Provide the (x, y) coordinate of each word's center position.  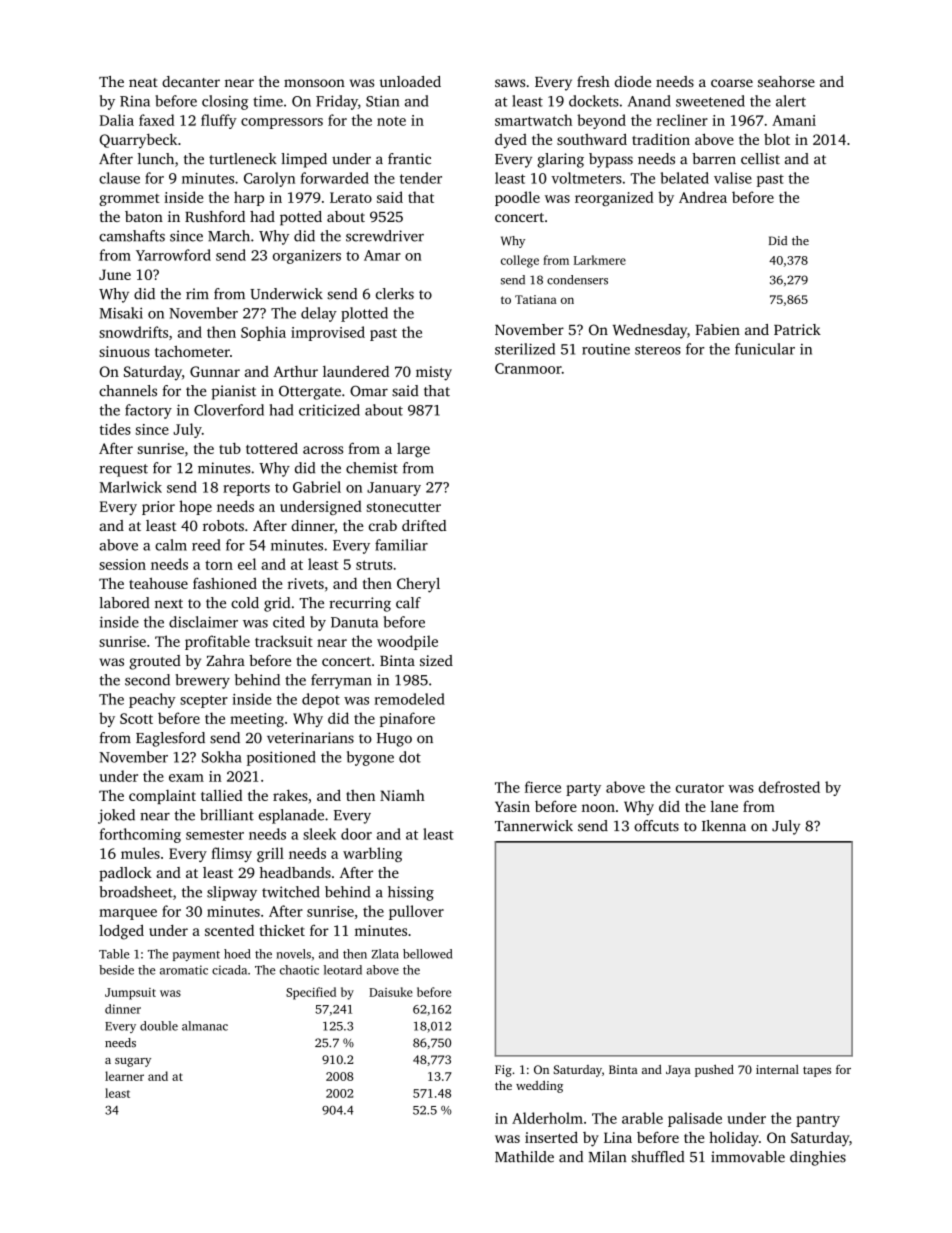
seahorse (786, 81)
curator (700, 788)
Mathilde (524, 1157)
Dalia (117, 120)
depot (321, 700)
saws (510, 83)
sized (436, 660)
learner (124, 1076)
